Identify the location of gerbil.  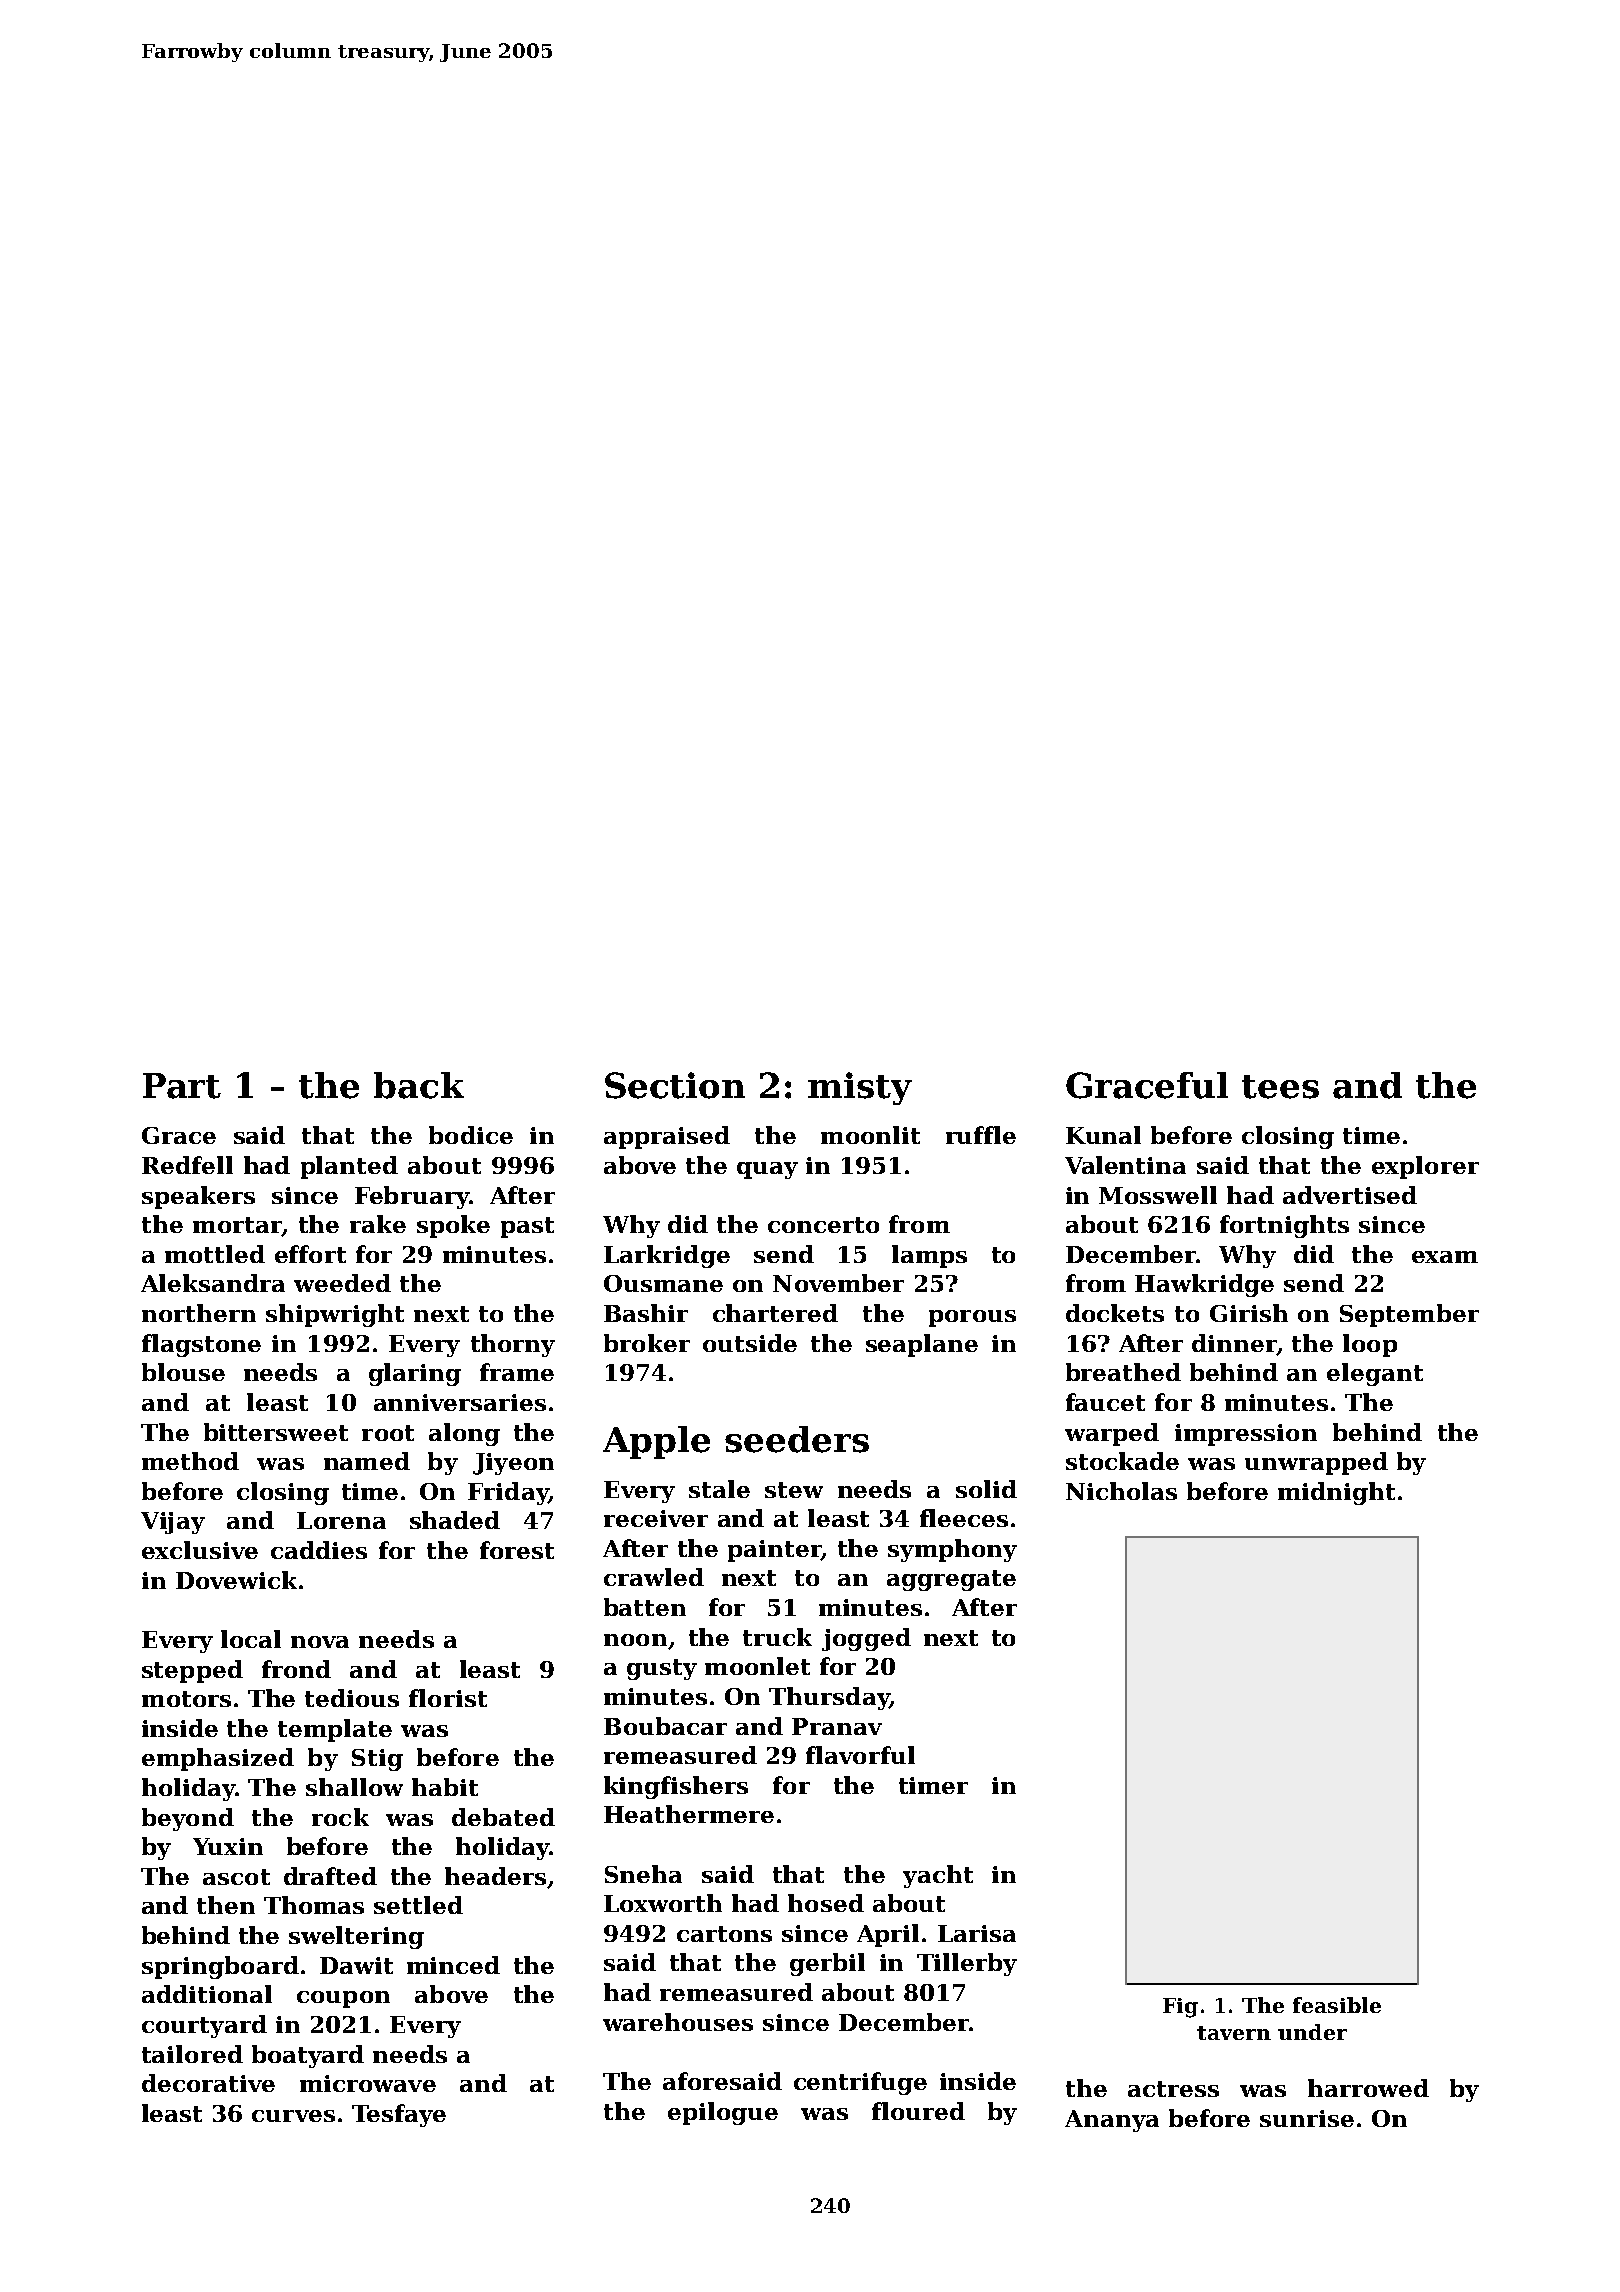
(827, 1964).
